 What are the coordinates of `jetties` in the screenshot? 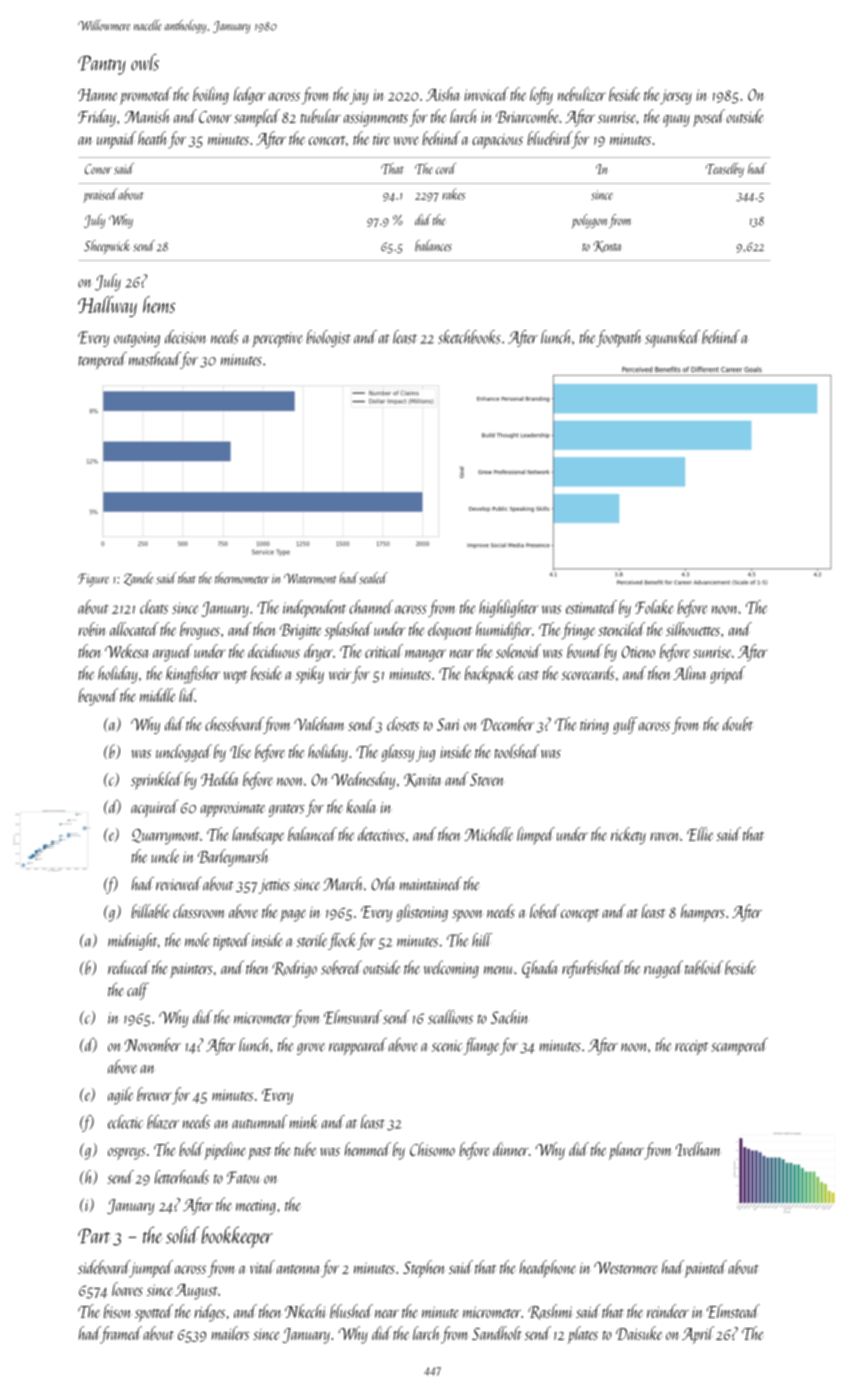 It's located at (274, 886).
